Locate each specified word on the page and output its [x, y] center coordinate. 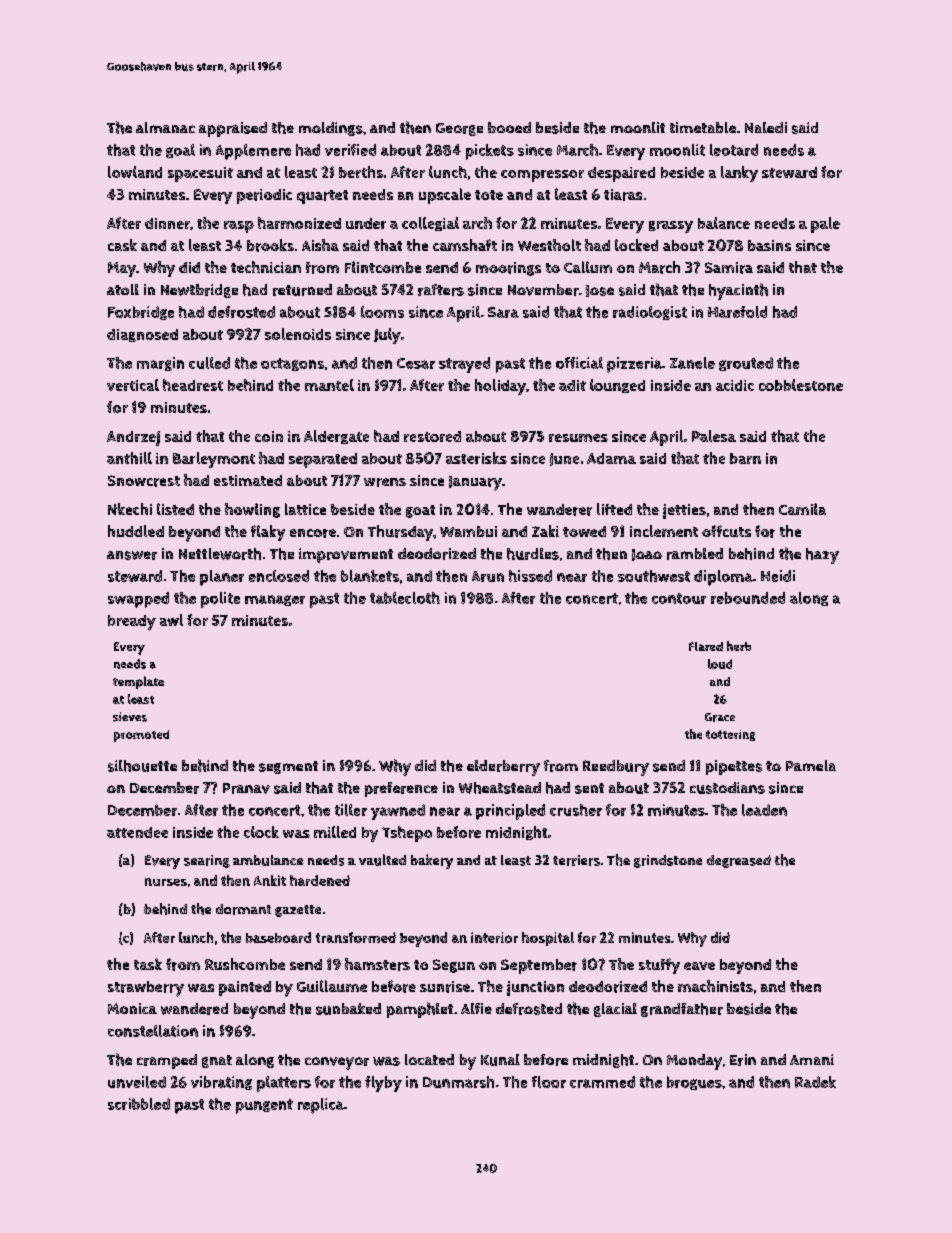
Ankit [270, 880]
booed [509, 127]
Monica [132, 1008]
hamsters [377, 964]
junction [535, 988]
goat [420, 511]
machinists [715, 986]
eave [699, 966]
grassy [671, 227]
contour [679, 598]
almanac [165, 127]
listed [175, 509]
